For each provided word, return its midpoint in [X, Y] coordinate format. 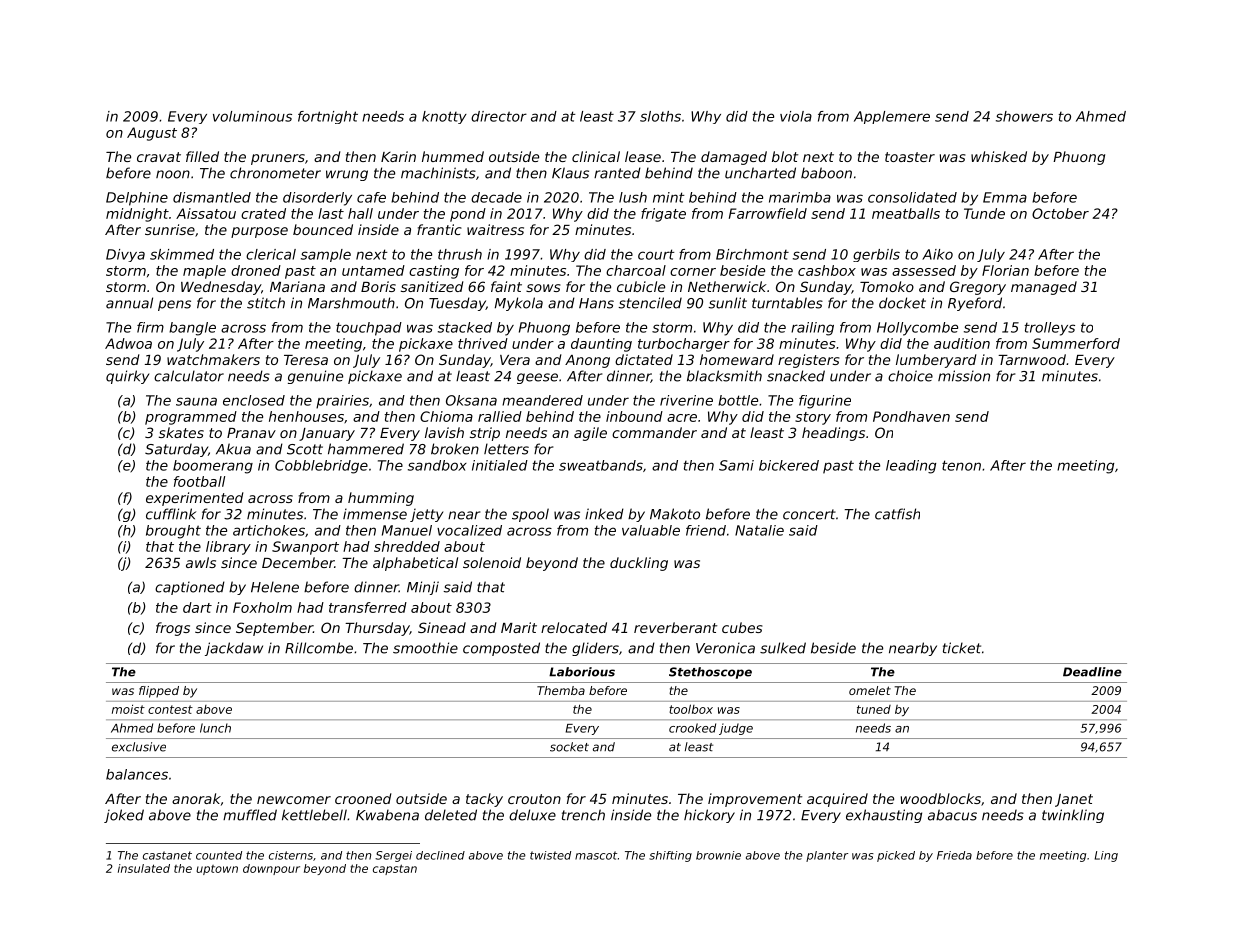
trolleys [1050, 329]
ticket [962, 648]
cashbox [827, 270]
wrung [347, 175]
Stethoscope [710, 673]
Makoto [675, 514]
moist [128, 709]
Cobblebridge [321, 467]
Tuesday [457, 304]
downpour [271, 869]
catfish [897, 514]
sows [543, 288]
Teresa [306, 360]
